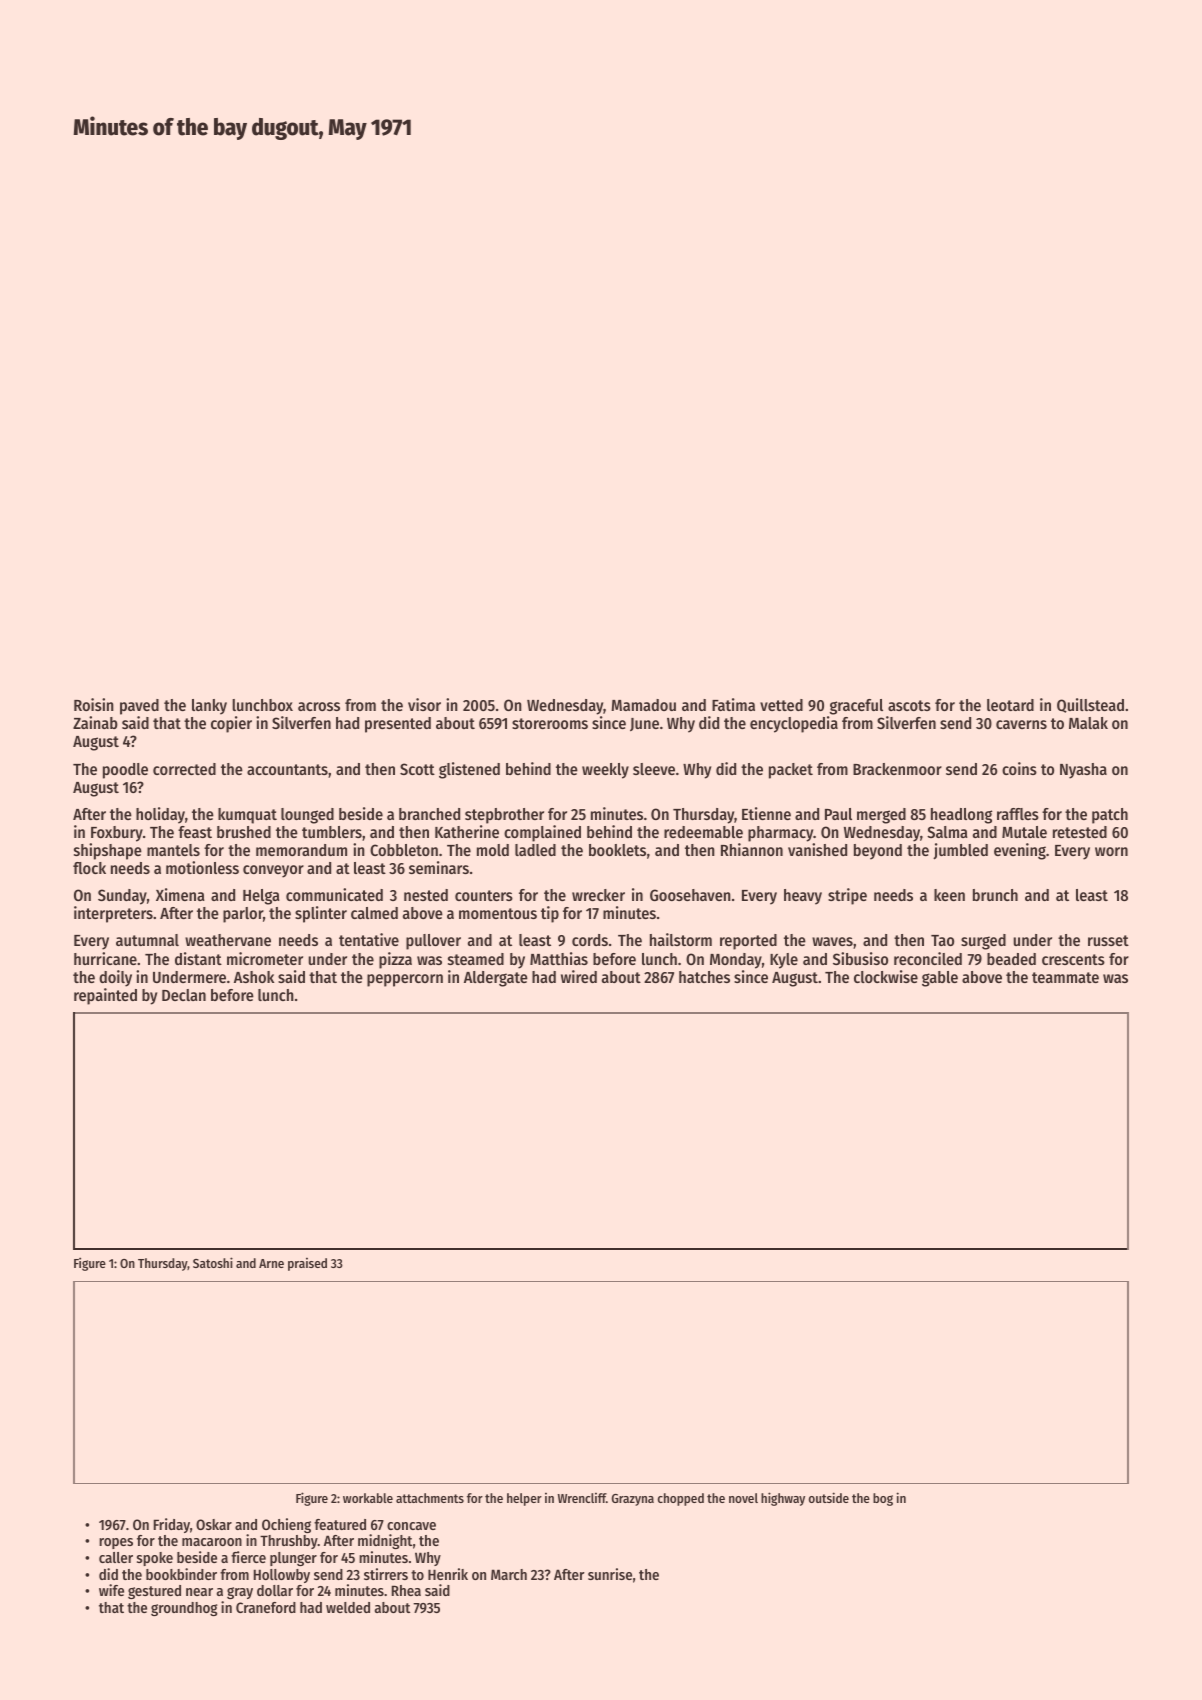  What do you see at coordinates (244, 832) in the screenshot?
I see `brushed` at bounding box center [244, 832].
